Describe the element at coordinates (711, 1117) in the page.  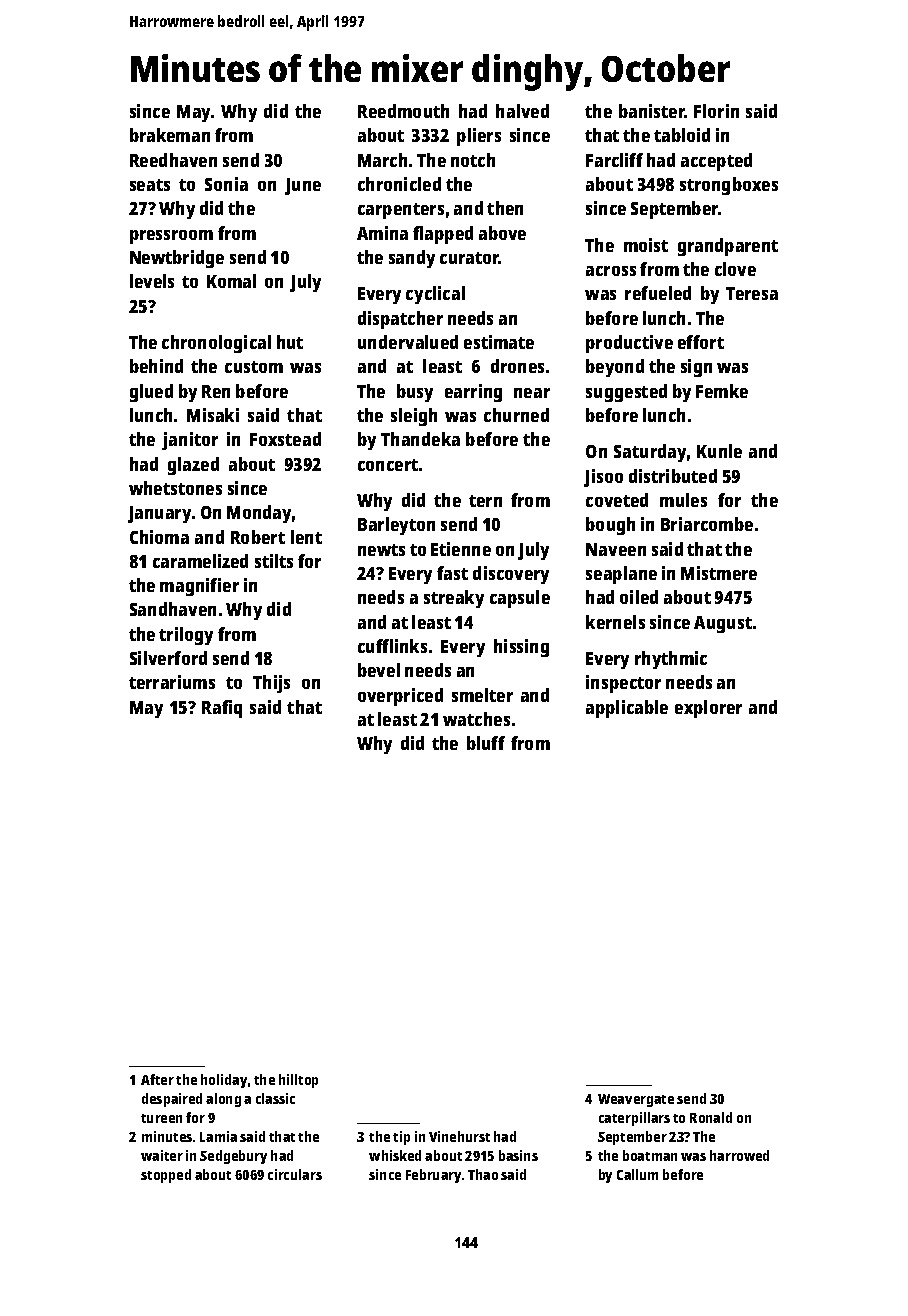
I see `Ronald` at that location.
